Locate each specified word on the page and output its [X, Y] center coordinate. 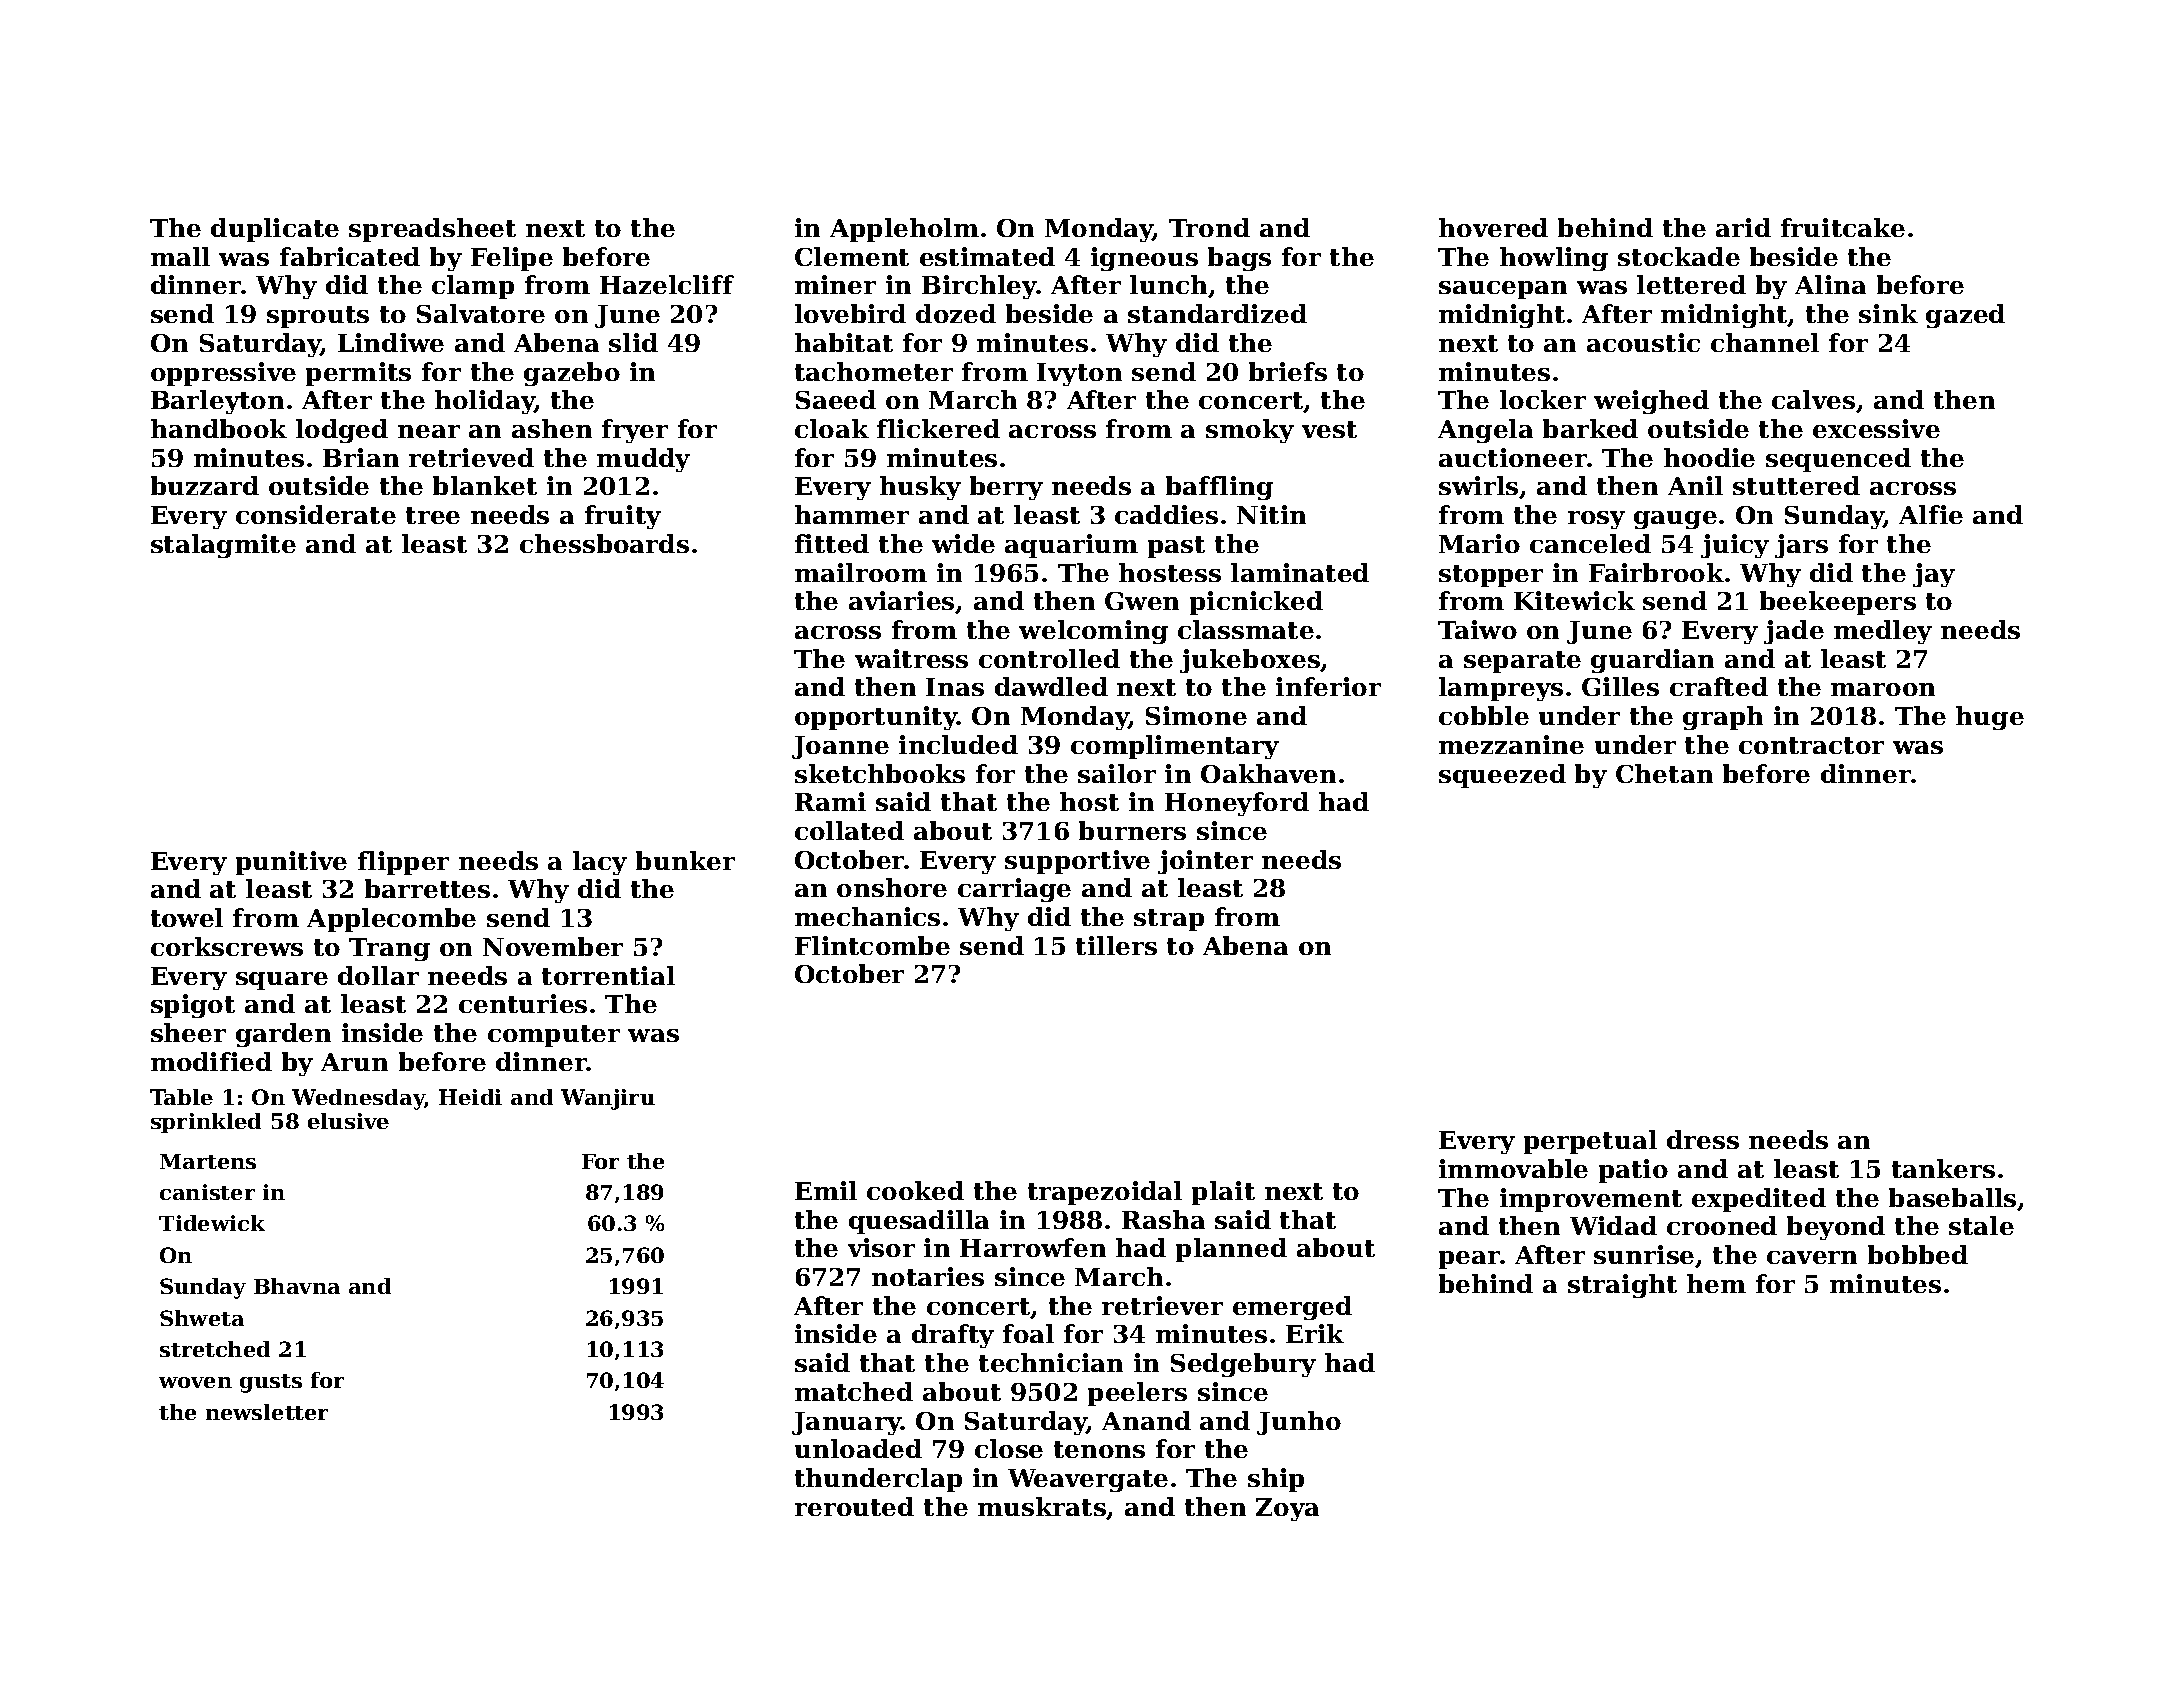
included [958, 744]
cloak [832, 428]
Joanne [840, 747]
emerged [1292, 1308]
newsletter [267, 1412]
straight [1622, 1286]
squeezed [1502, 776]
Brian [361, 457]
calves [1813, 399]
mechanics [867, 916]
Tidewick [212, 1223]
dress [1703, 1139]
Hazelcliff [667, 284]
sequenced [1838, 460]
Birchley [979, 287]
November [553, 946]
